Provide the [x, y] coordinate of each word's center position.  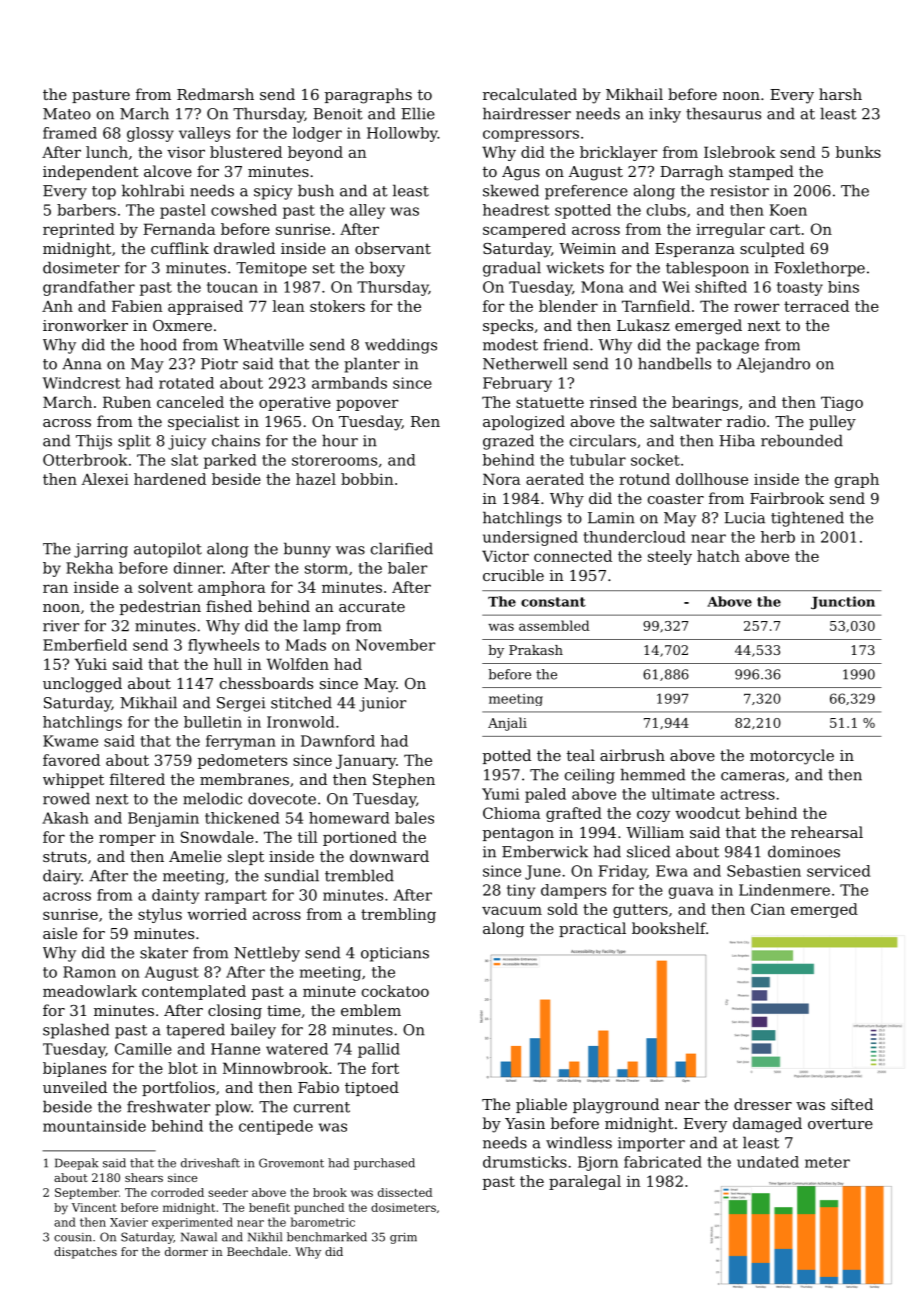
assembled [554, 625]
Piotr [219, 364]
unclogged [82, 685]
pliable [541, 1105]
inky [665, 115]
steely [670, 557]
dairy [62, 877]
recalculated [530, 94]
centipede [276, 1127]
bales [414, 818]
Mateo [67, 114]
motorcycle [792, 757]
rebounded [802, 440]
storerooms [334, 460]
